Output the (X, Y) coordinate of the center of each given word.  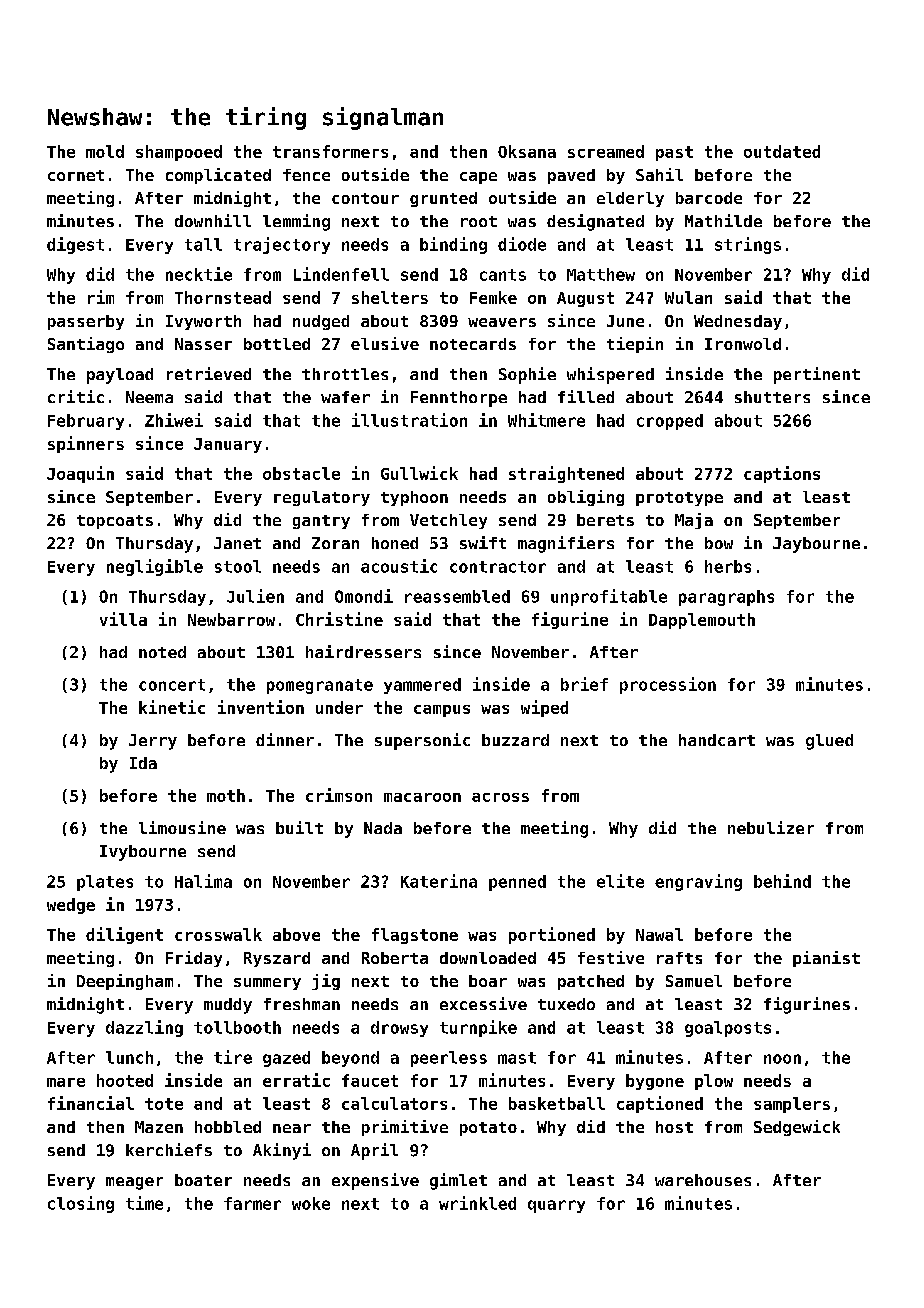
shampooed (179, 153)
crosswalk (218, 934)
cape (478, 178)
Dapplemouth (702, 621)
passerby (86, 322)
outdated (782, 151)
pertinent (817, 375)
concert (172, 685)
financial (91, 1103)
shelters (390, 297)
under (339, 707)
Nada (383, 828)
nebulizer (771, 827)
